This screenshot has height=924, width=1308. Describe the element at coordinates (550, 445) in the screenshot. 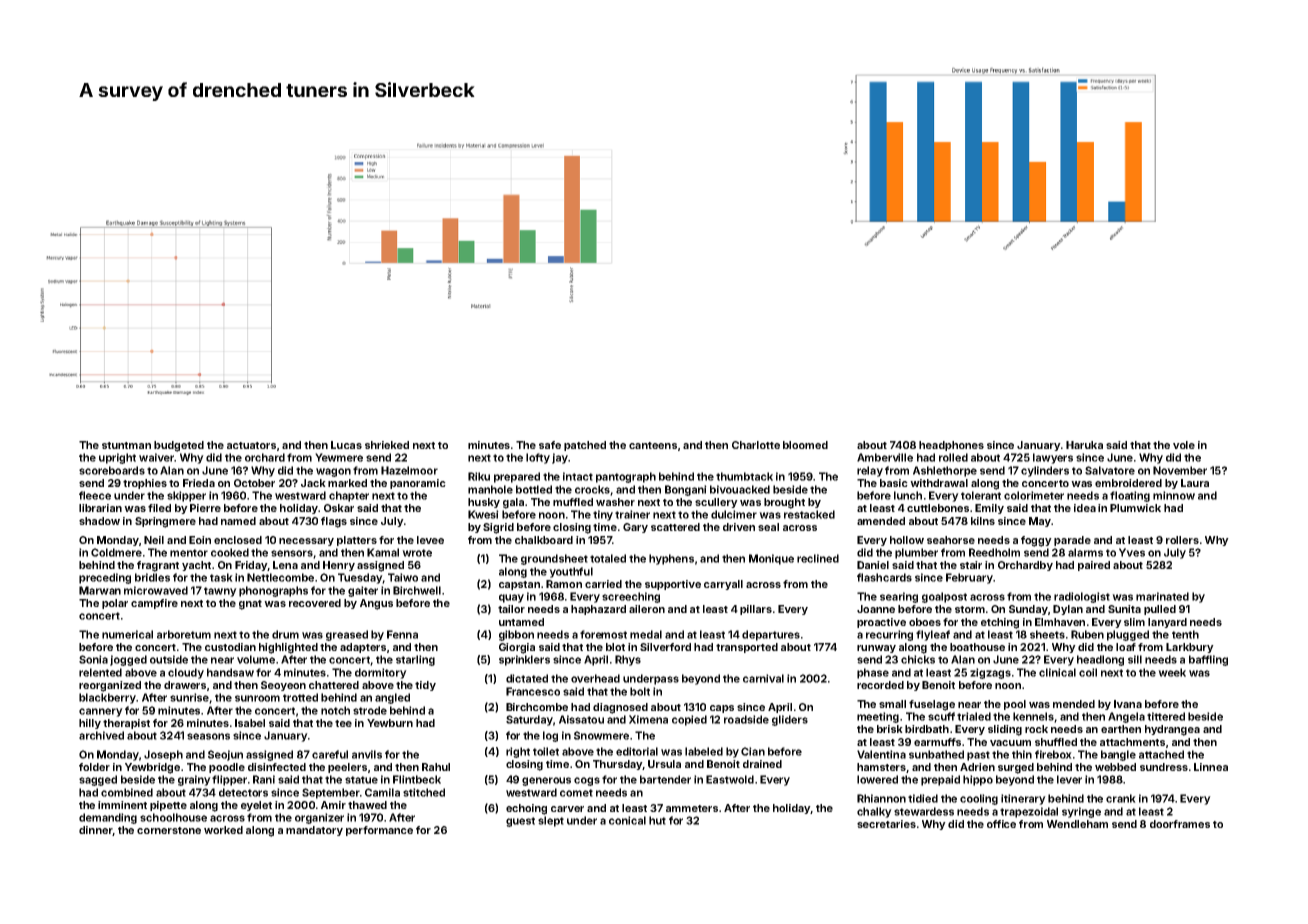

I see `safe` at that location.
